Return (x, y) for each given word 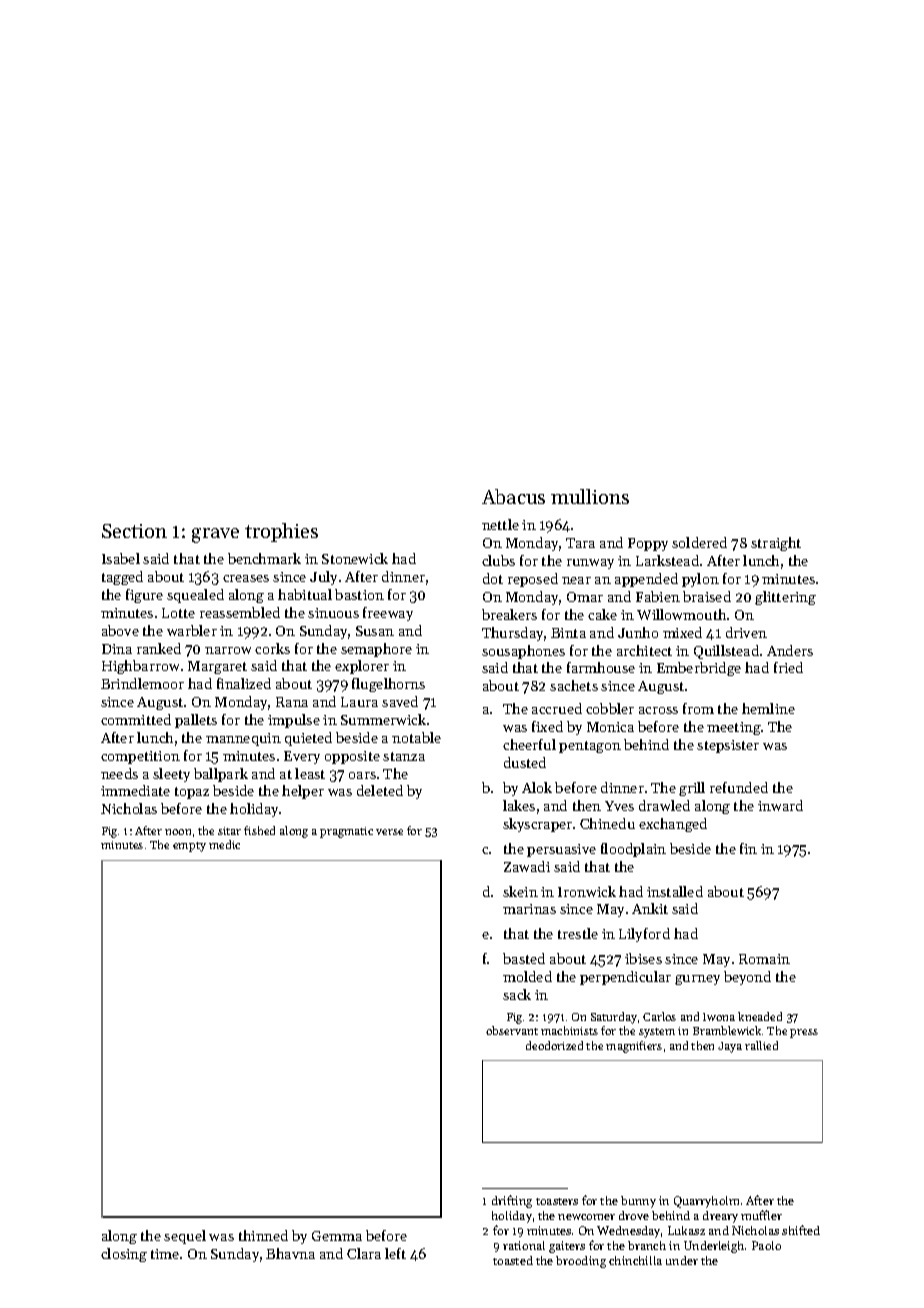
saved (400, 701)
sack (517, 994)
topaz (192, 793)
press (804, 1033)
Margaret (217, 667)
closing (124, 1255)
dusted (525, 762)
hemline (768, 708)
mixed (682, 632)
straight (776, 544)
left (395, 1253)
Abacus (513, 496)
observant (512, 1030)
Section (134, 531)
